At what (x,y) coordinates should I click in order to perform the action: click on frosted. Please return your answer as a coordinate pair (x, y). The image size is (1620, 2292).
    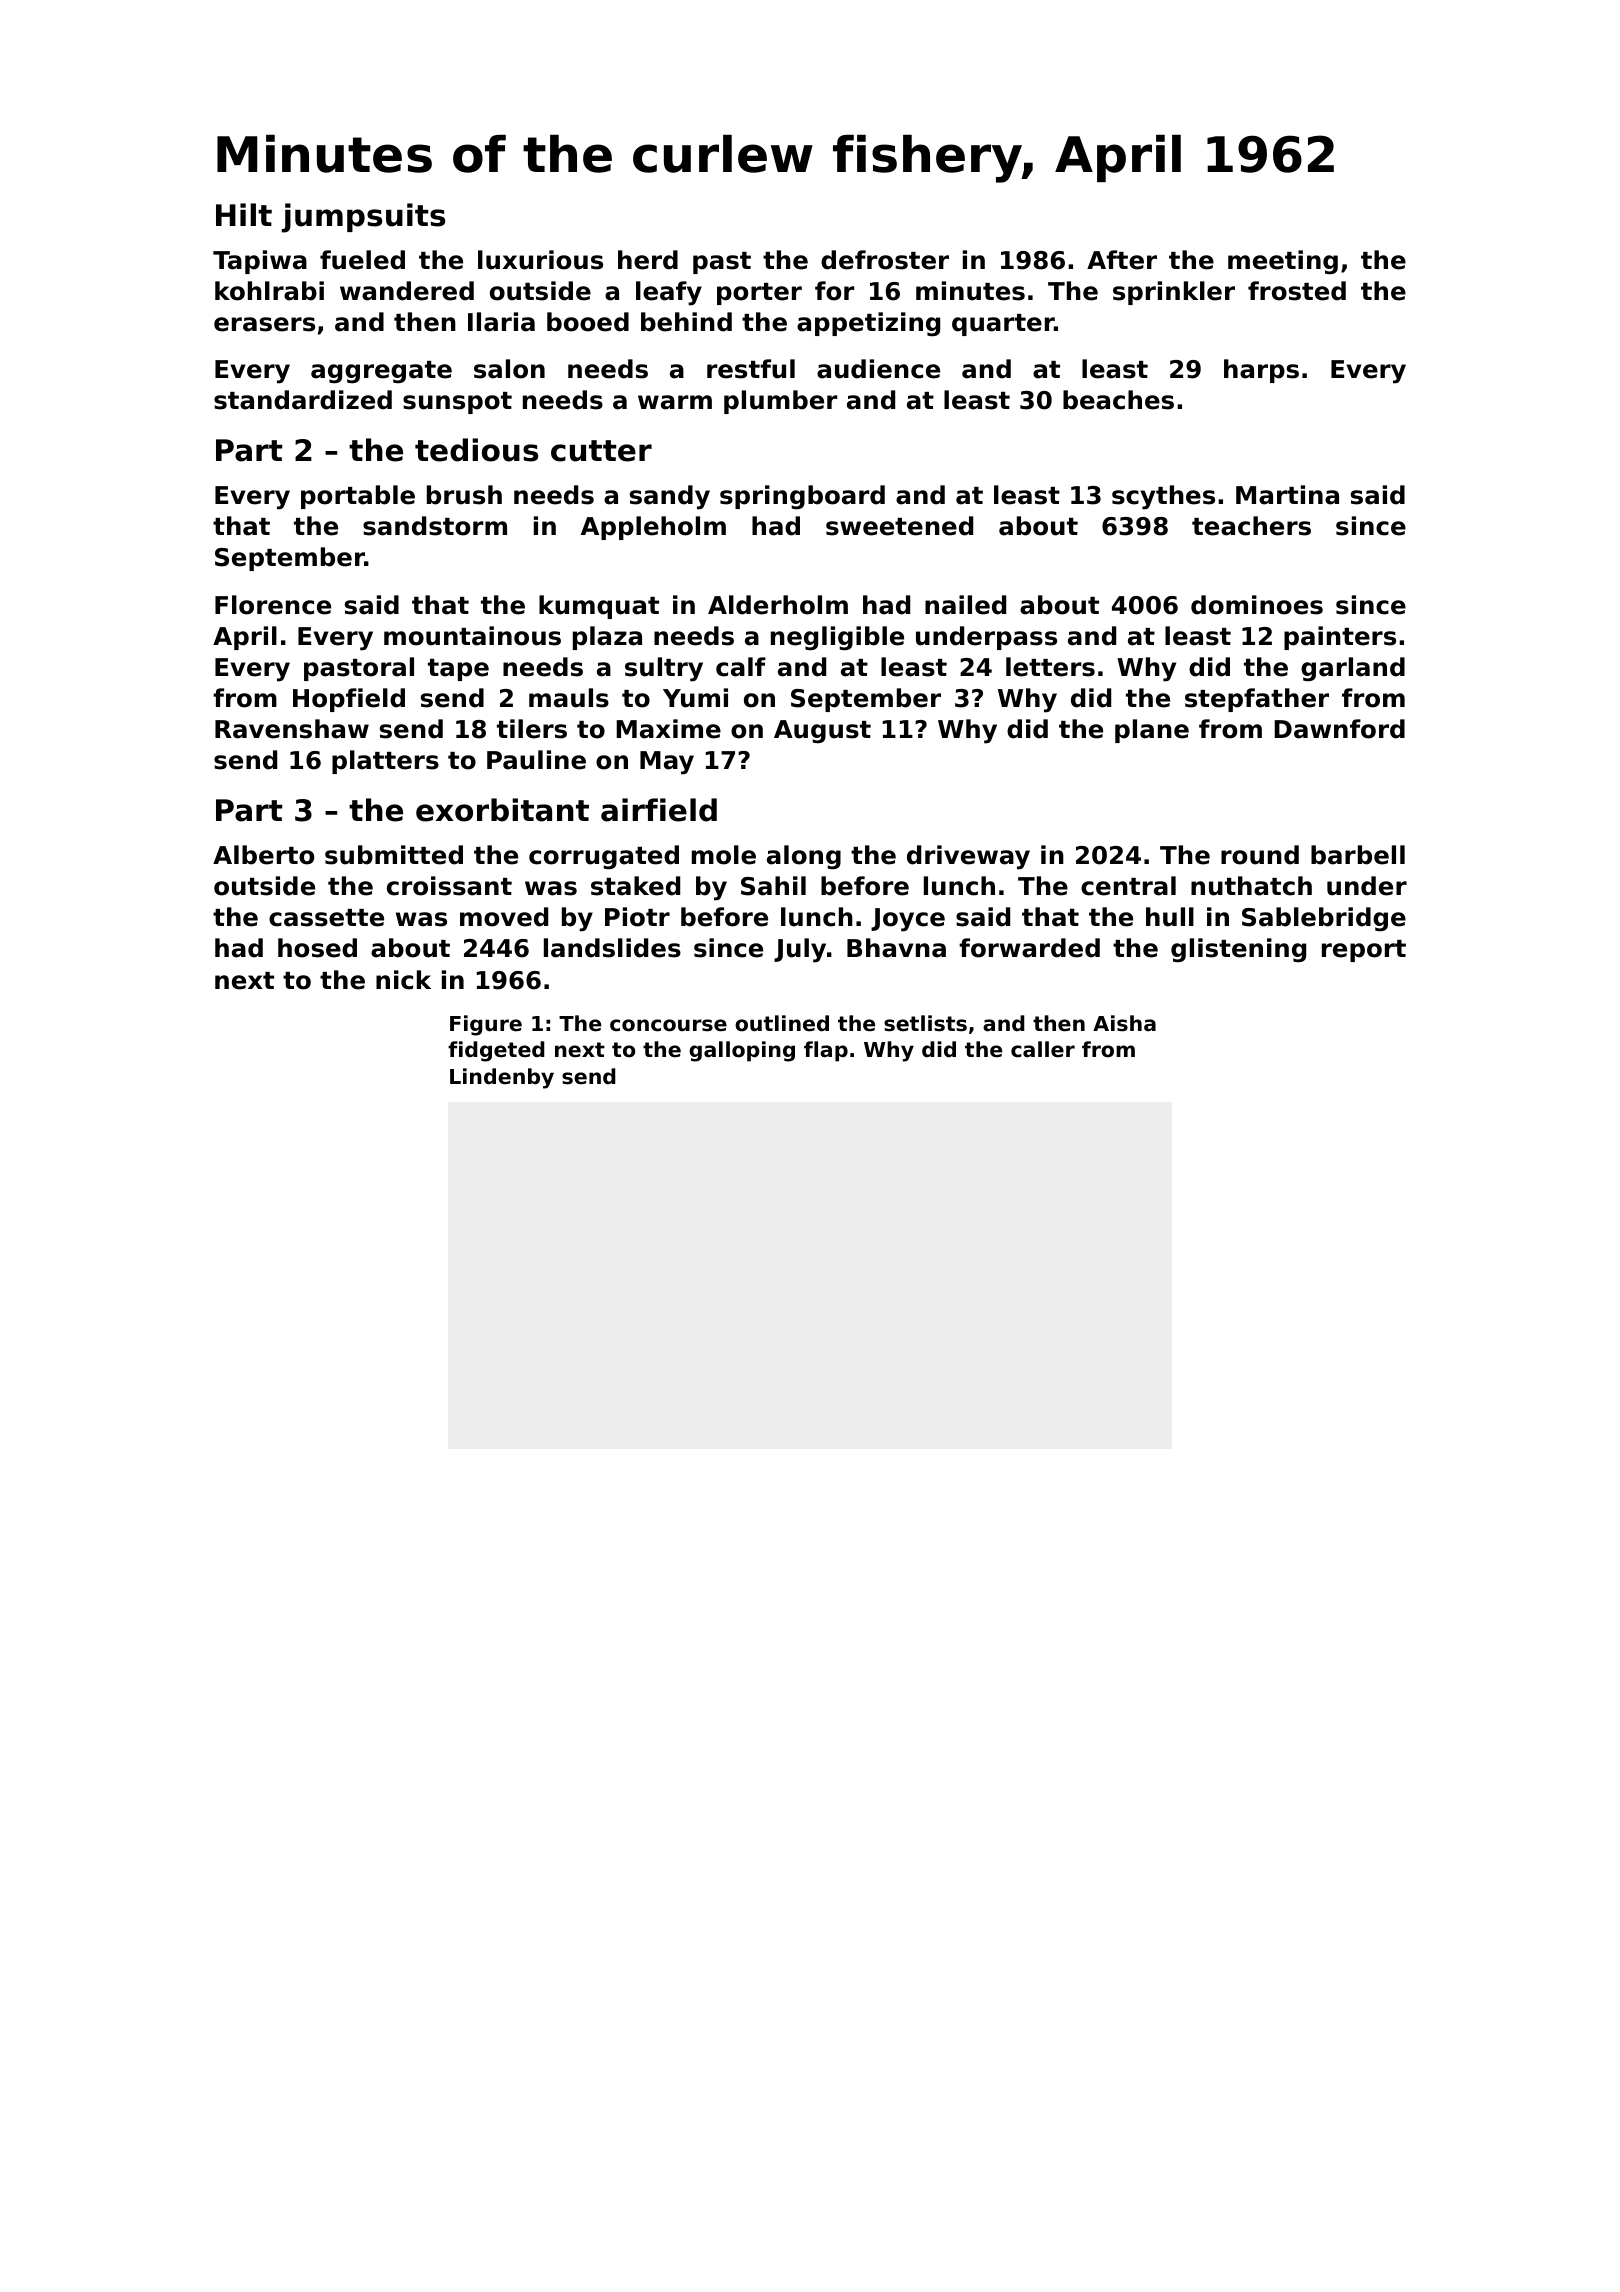
    Looking at the image, I should click on (1297, 291).
